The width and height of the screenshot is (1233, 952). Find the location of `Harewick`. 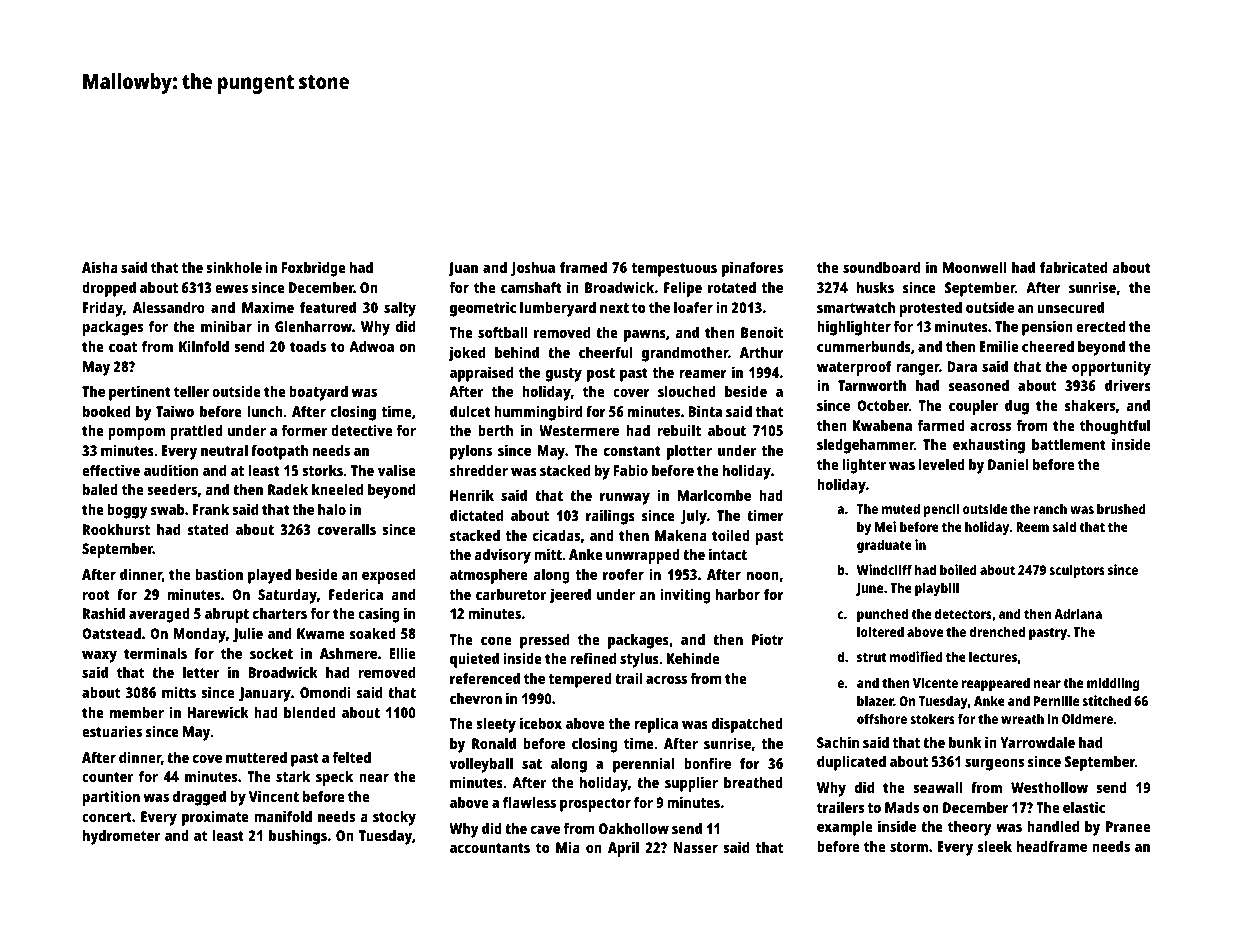

Harewick is located at coordinates (218, 712).
